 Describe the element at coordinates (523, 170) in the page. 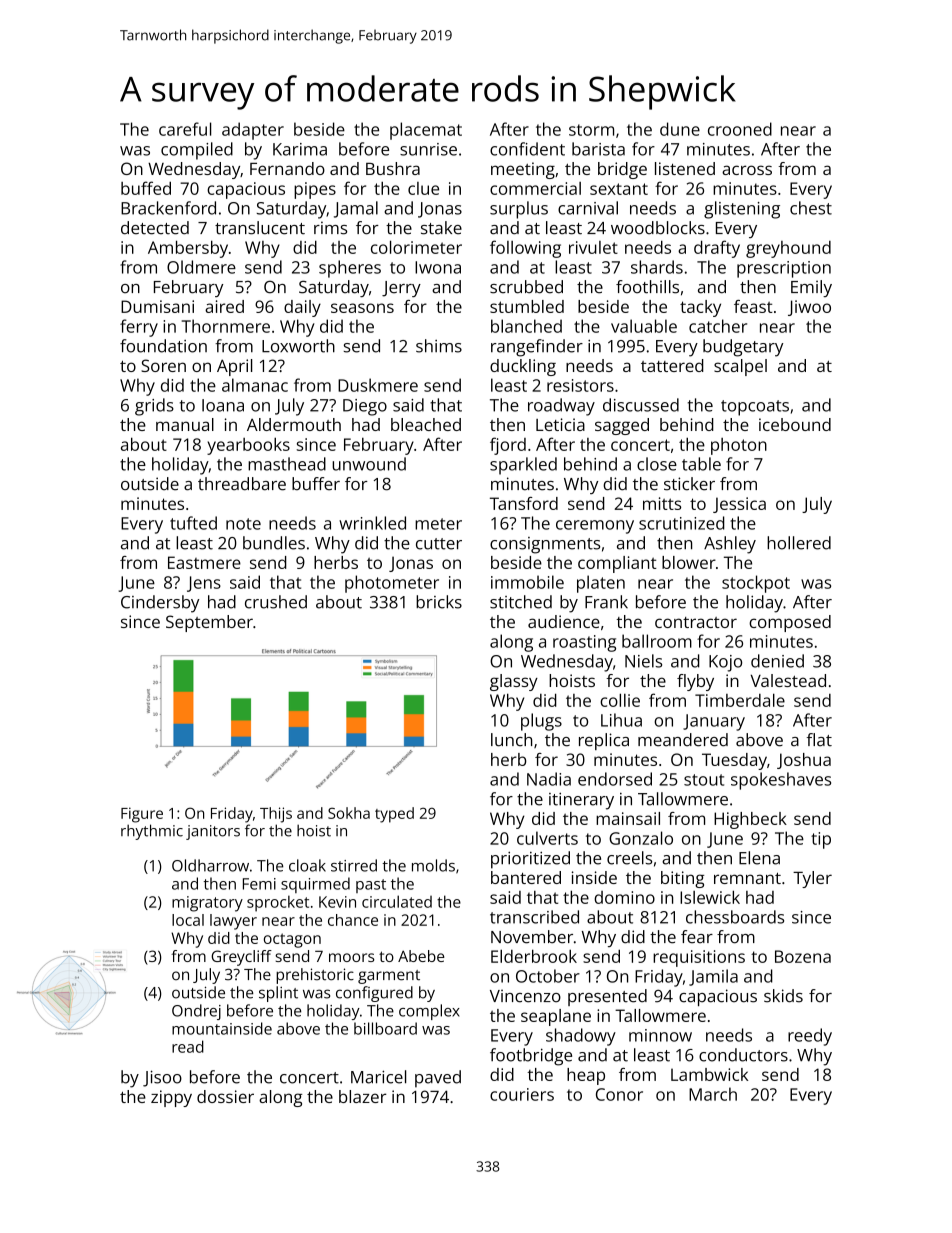

I see `meeting` at that location.
